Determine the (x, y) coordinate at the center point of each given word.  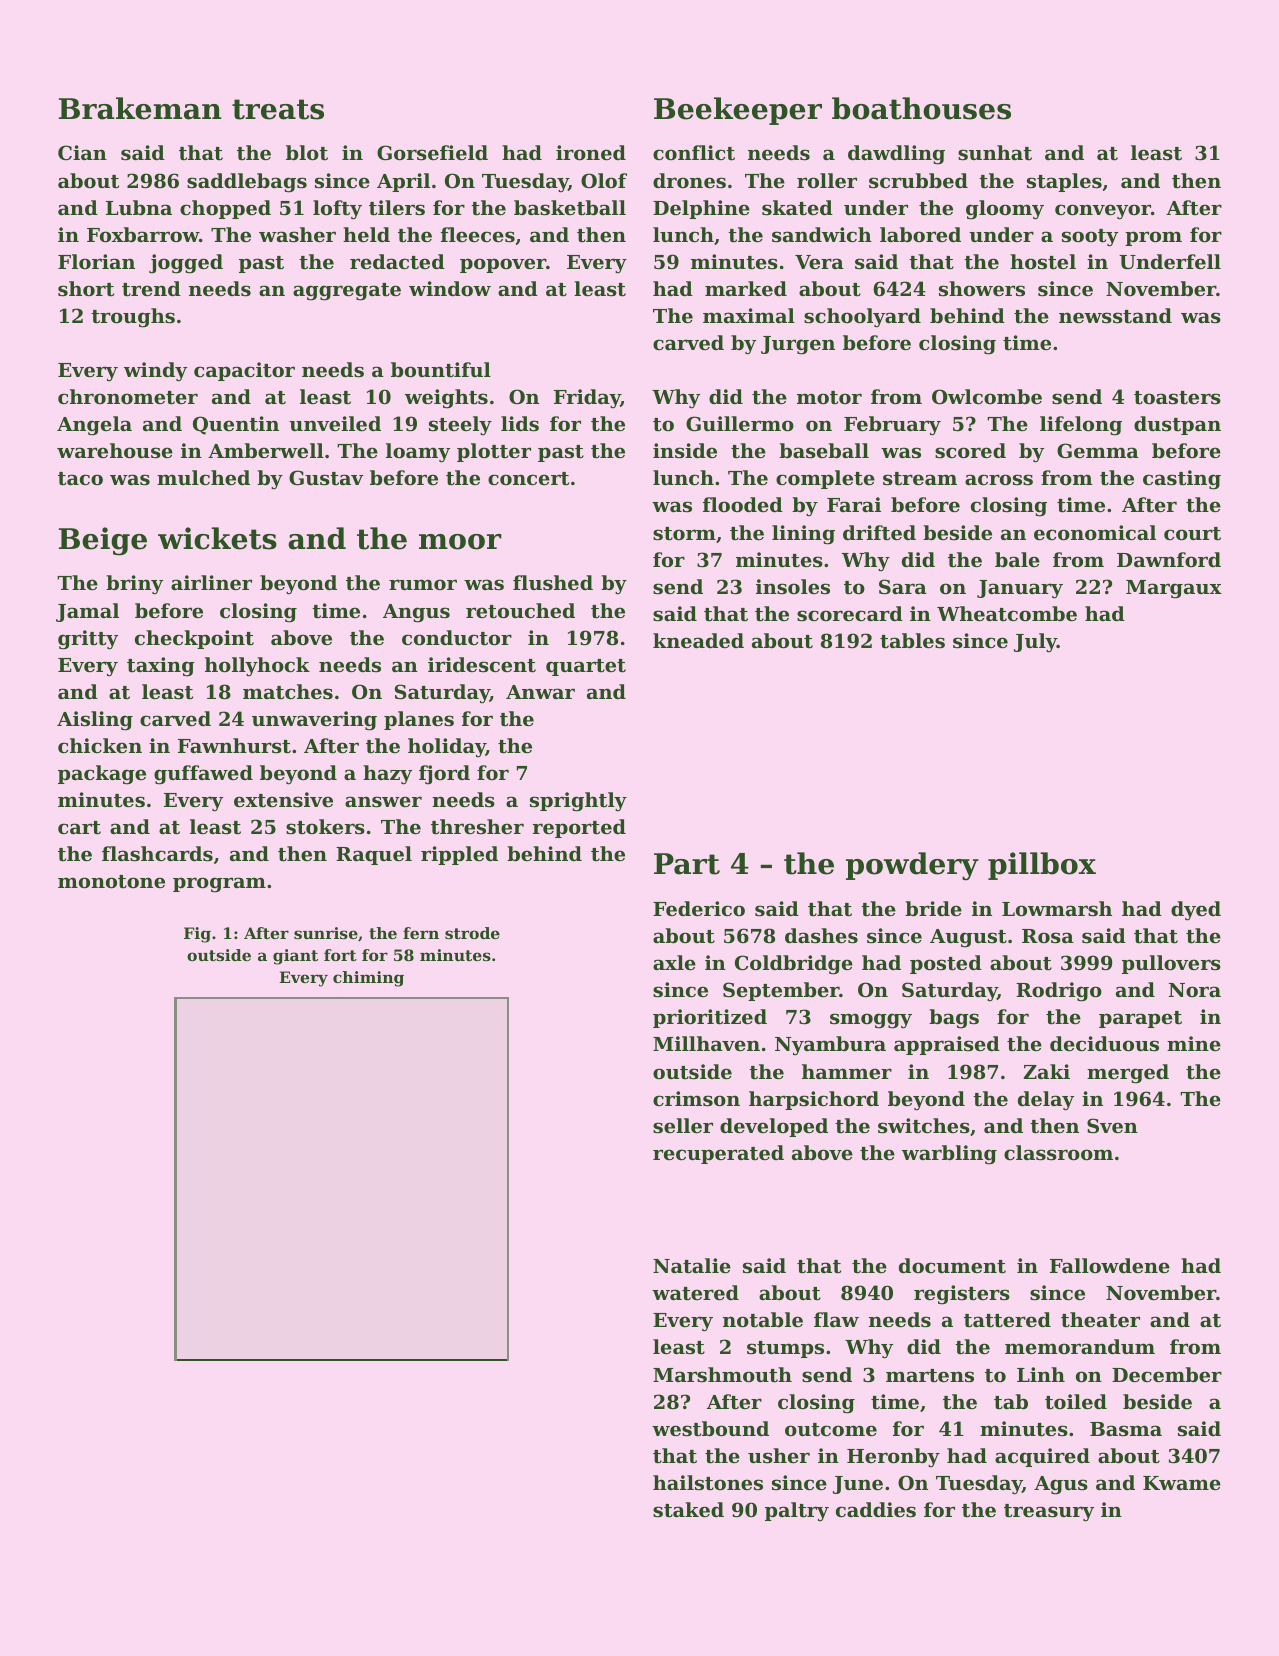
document (952, 1266)
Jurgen (798, 345)
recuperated (718, 1154)
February (892, 426)
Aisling (95, 721)
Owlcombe (987, 397)
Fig (197, 935)
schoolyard (862, 318)
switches (924, 1126)
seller (683, 1125)
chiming (368, 979)
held (366, 234)
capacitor (244, 371)
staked (688, 1510)
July (1035, 643)
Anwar (540, 692)
